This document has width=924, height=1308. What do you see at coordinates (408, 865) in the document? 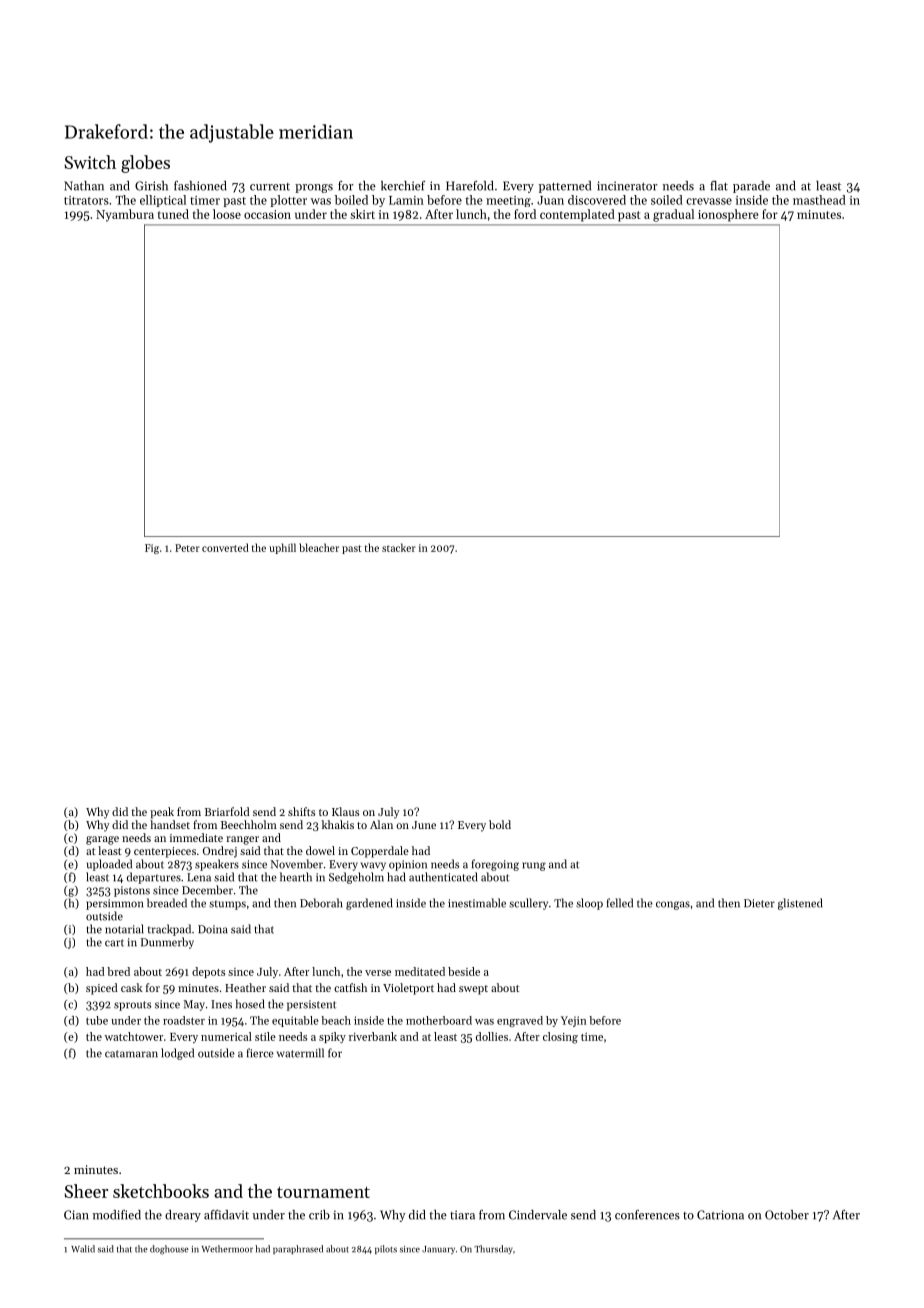
I see `opinion` at bounding box center [408, 865].
